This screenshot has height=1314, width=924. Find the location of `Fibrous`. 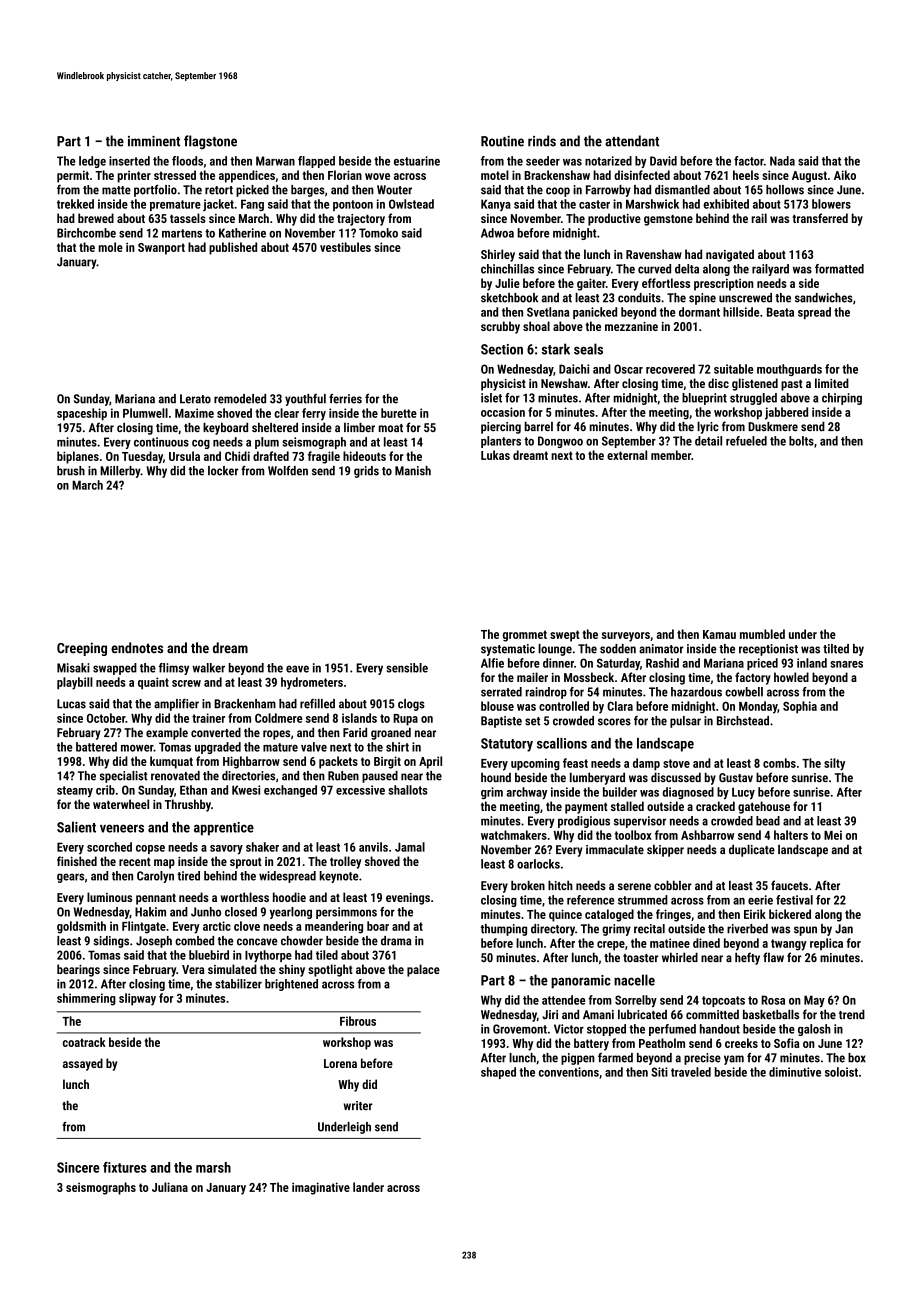

Fibrous is located at coordinates (358, 1021).
